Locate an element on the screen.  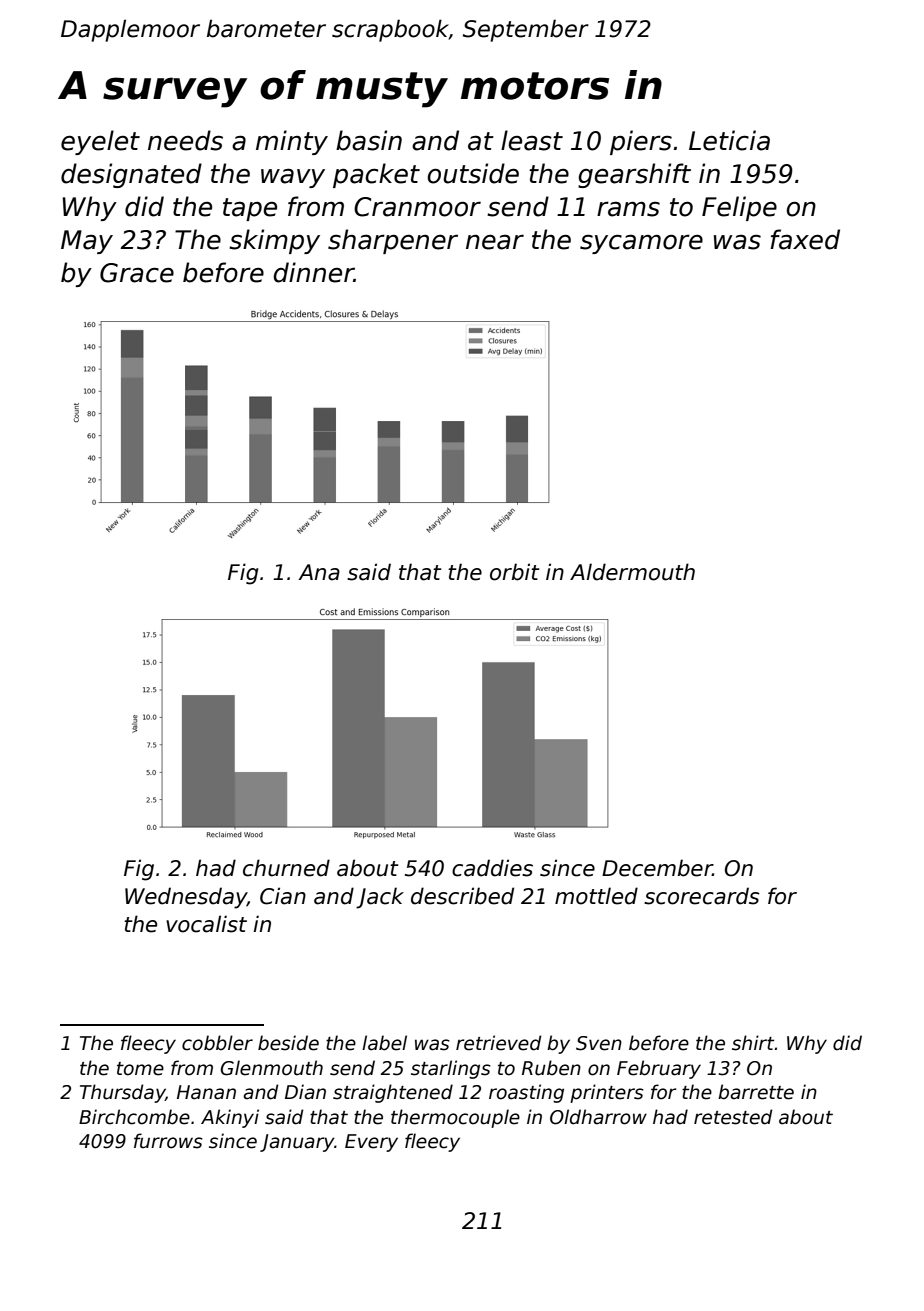
faxed is located at coordinates (805, 239).
